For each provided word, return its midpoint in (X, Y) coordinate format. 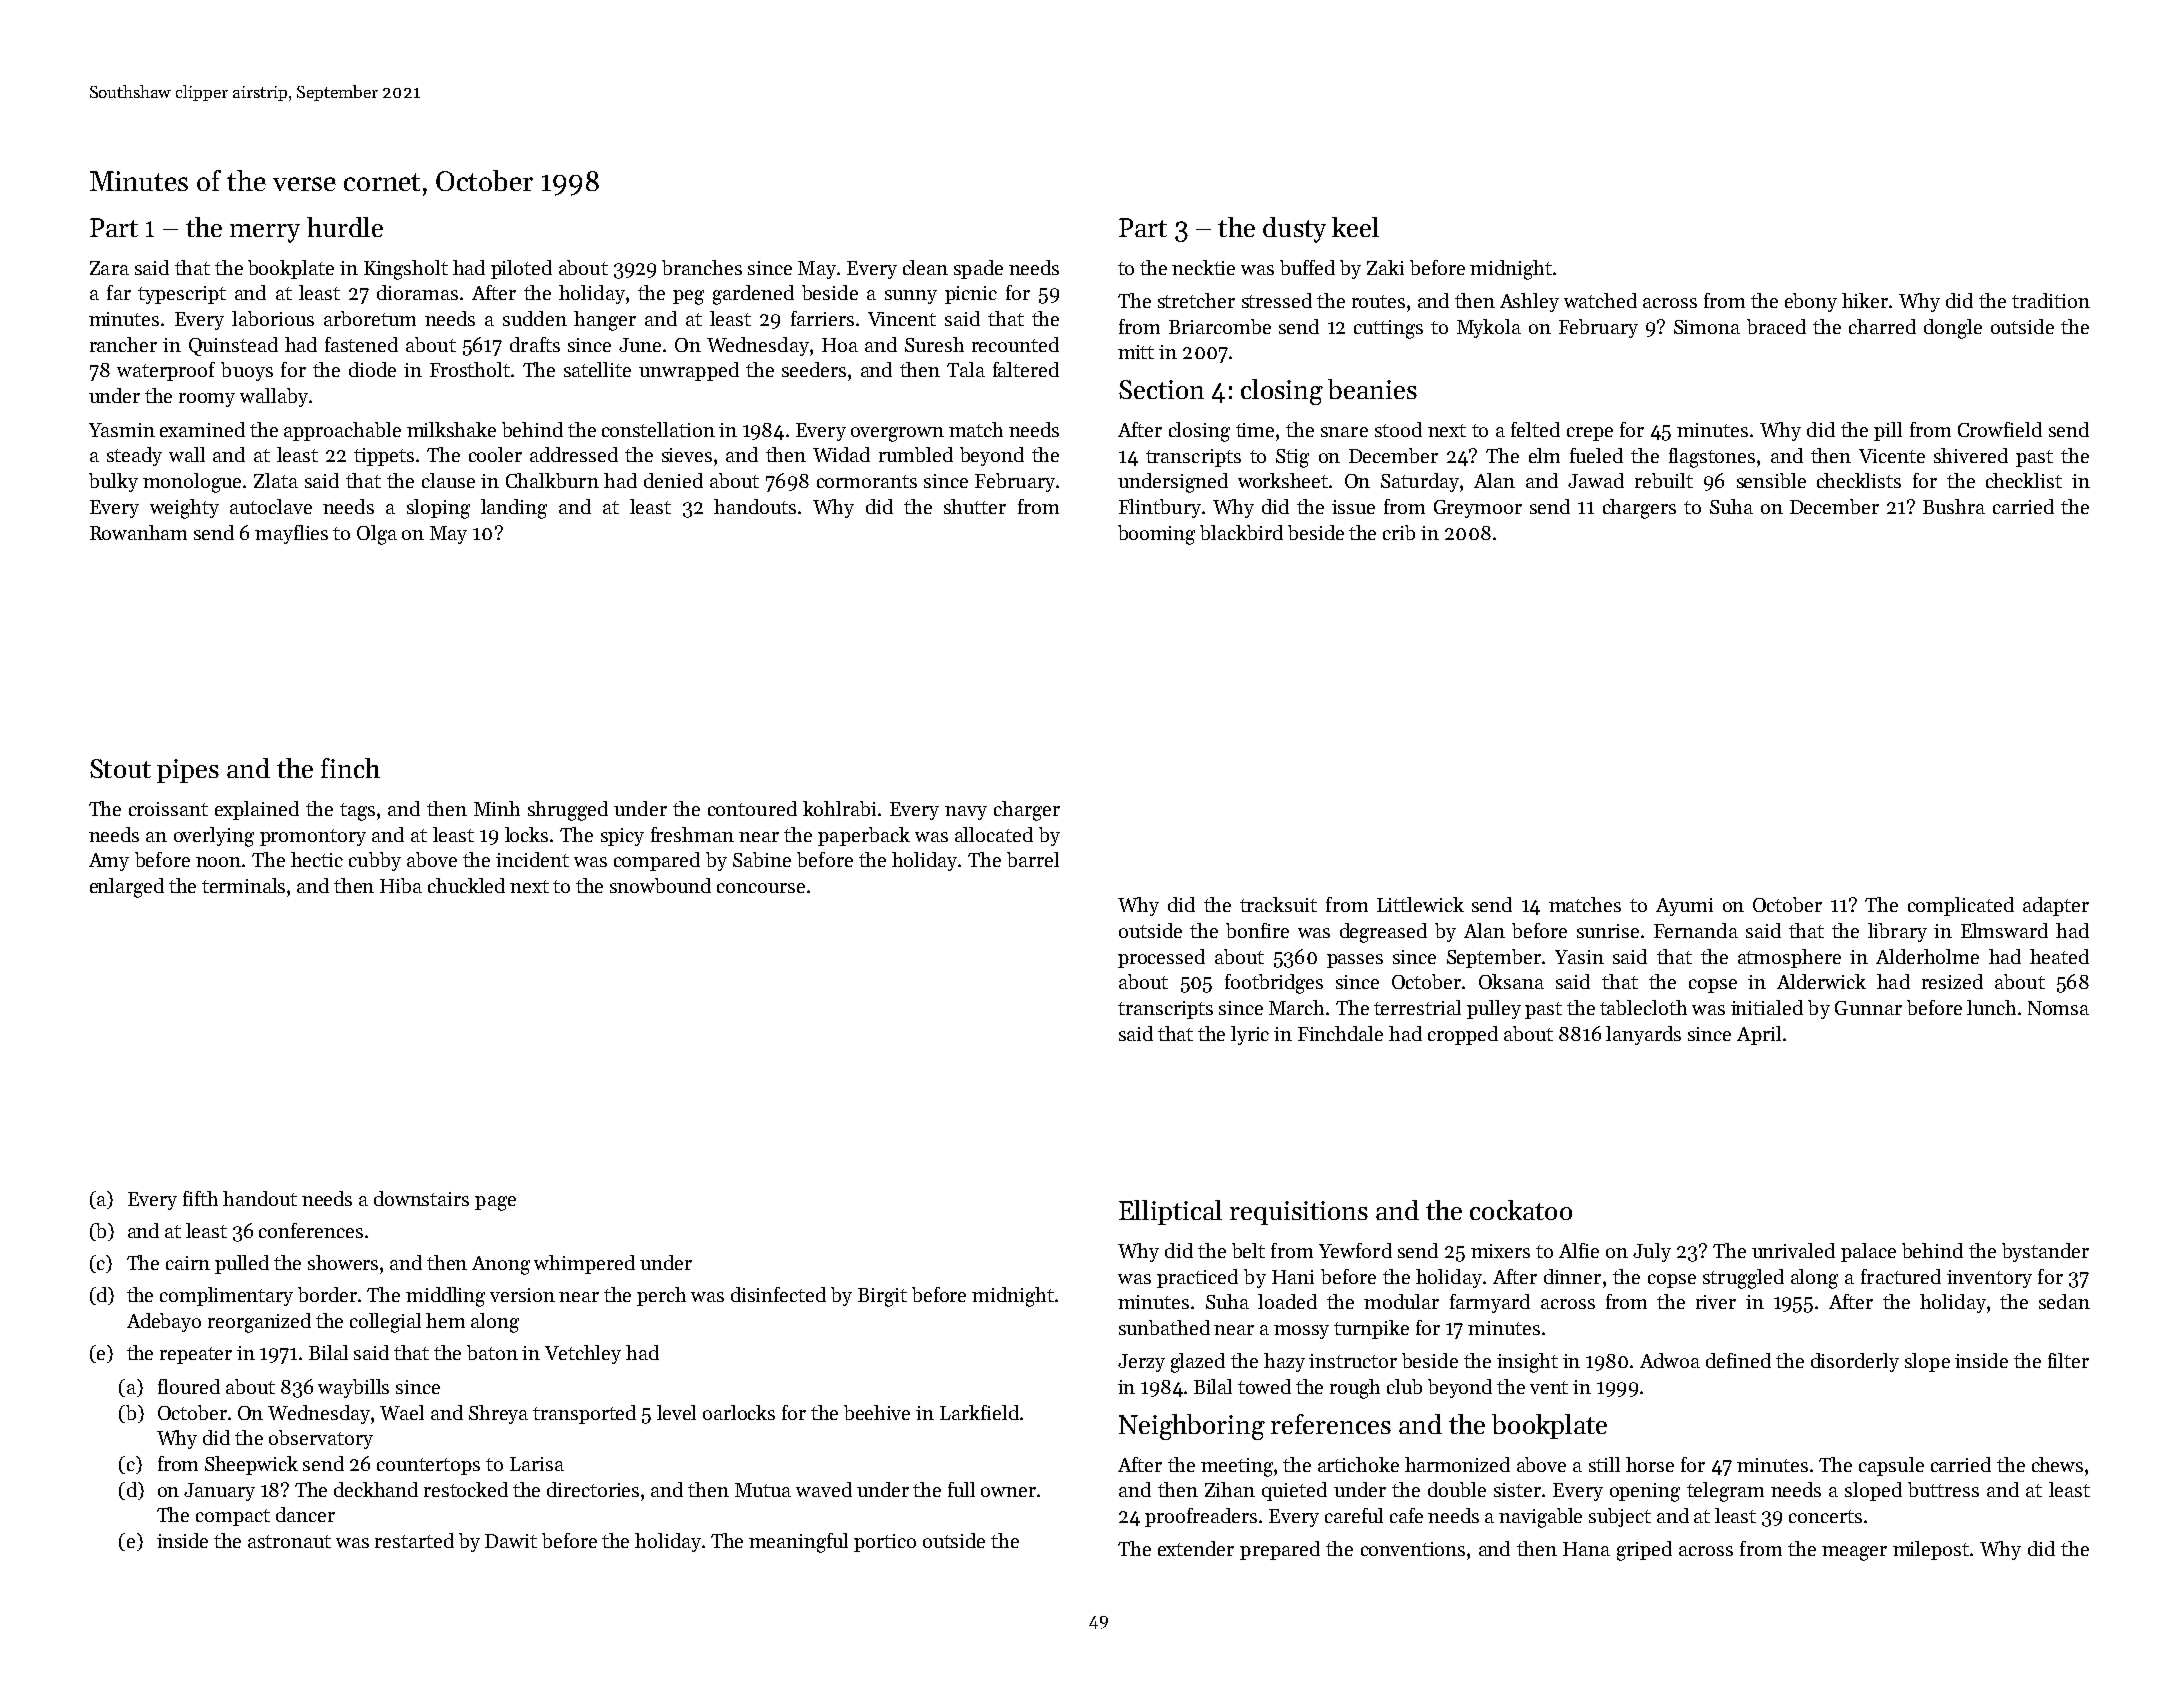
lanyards (1643, 1035)
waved (824, 1489)
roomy (207, 400)
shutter (975, 506)
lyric (1250, 1035)
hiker (1865, 300)
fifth (200, 1198)
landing (514, 509)
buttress (1943, 1489)
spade (978, 269)
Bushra (1954, 506)
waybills (353, 1388)
